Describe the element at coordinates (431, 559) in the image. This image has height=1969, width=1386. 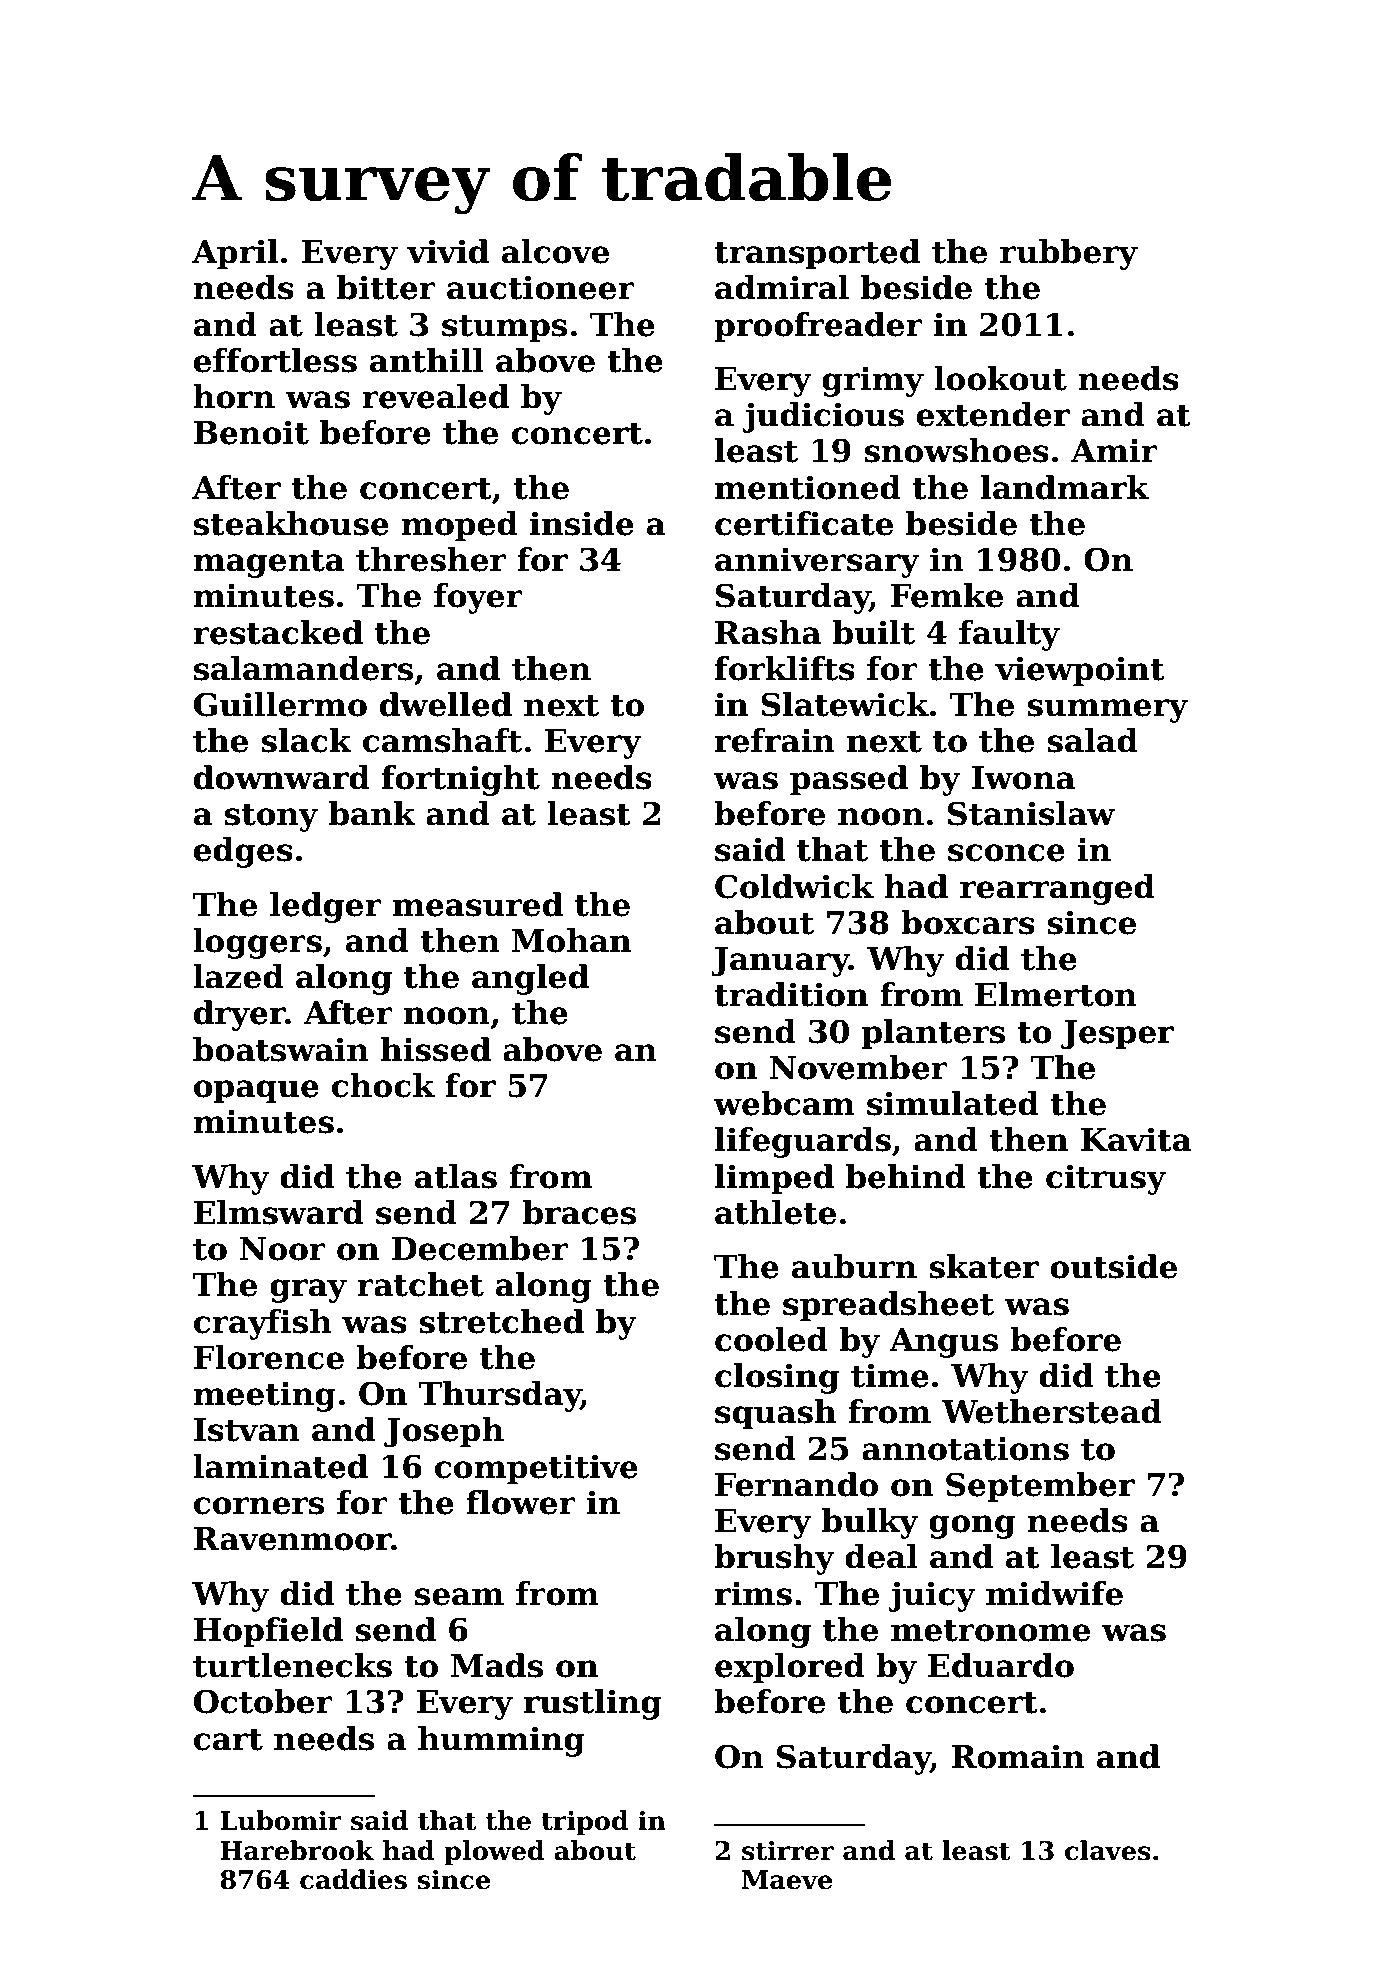
I see `thresher` at that location.
